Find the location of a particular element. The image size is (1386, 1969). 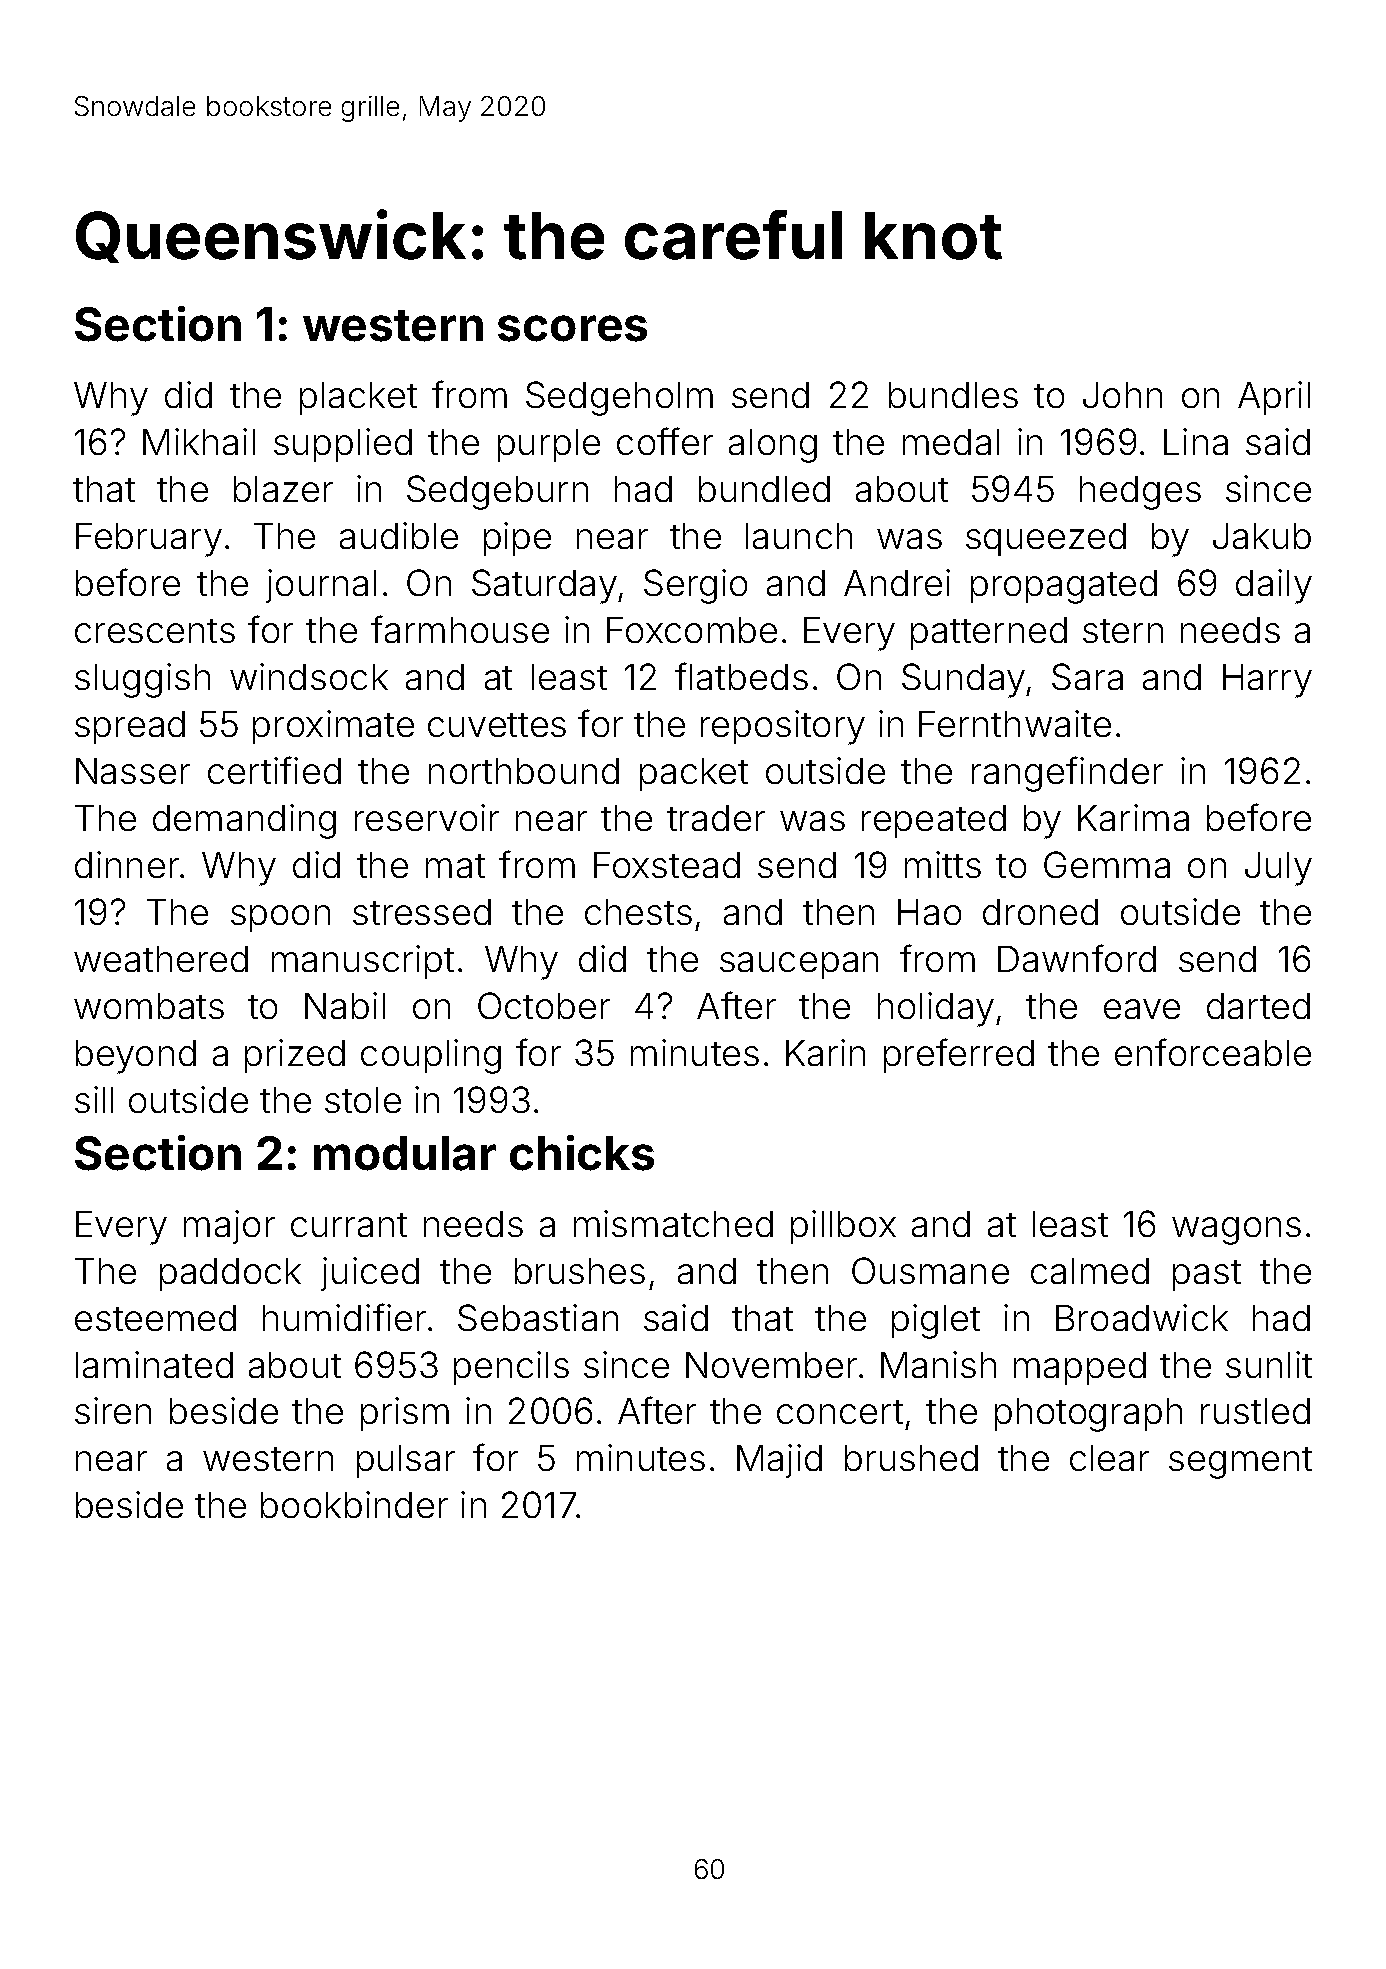

Karima is located at coordinates (1133, 817).
